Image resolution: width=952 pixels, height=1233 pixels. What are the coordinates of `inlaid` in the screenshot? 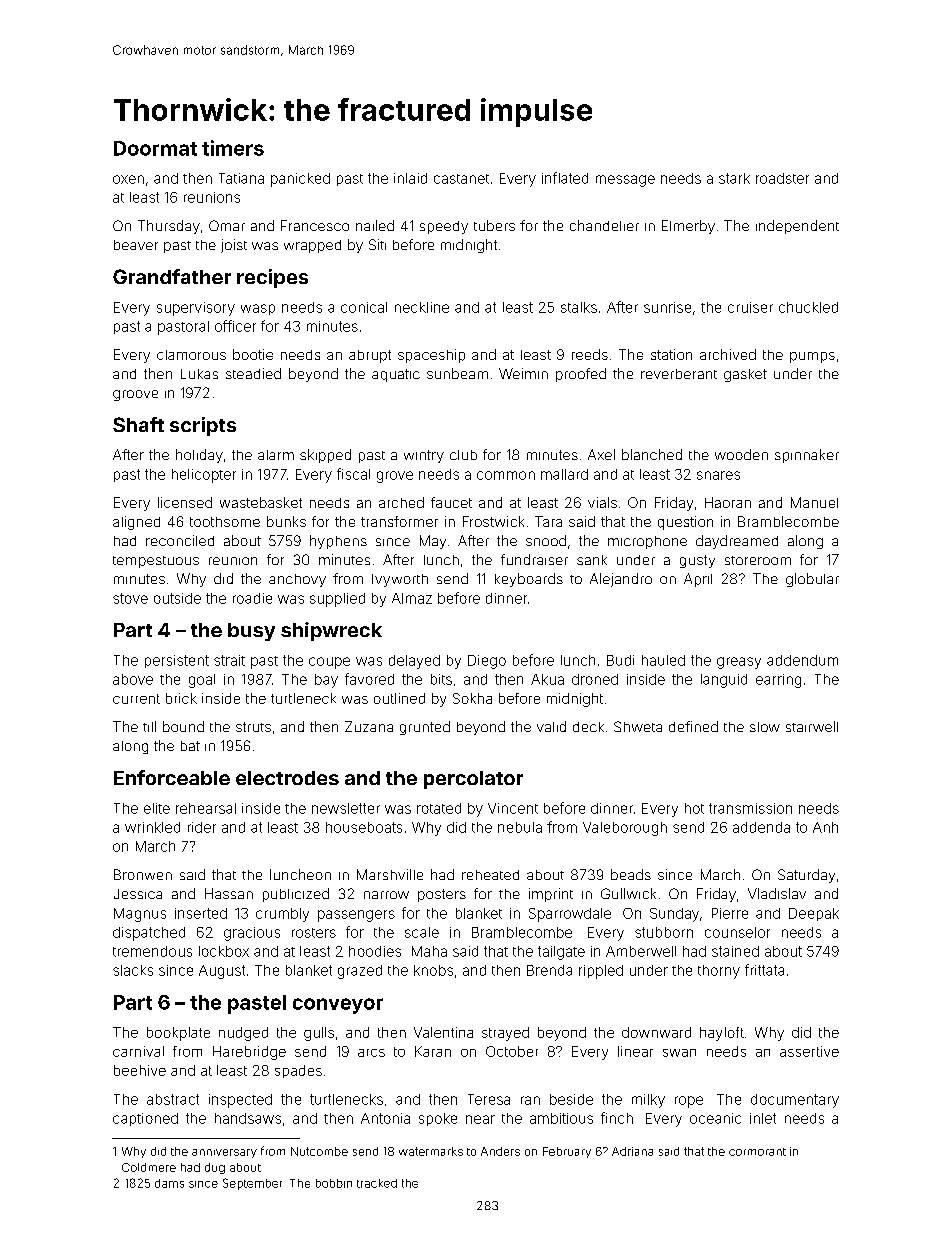 It's located at (410, 178).
